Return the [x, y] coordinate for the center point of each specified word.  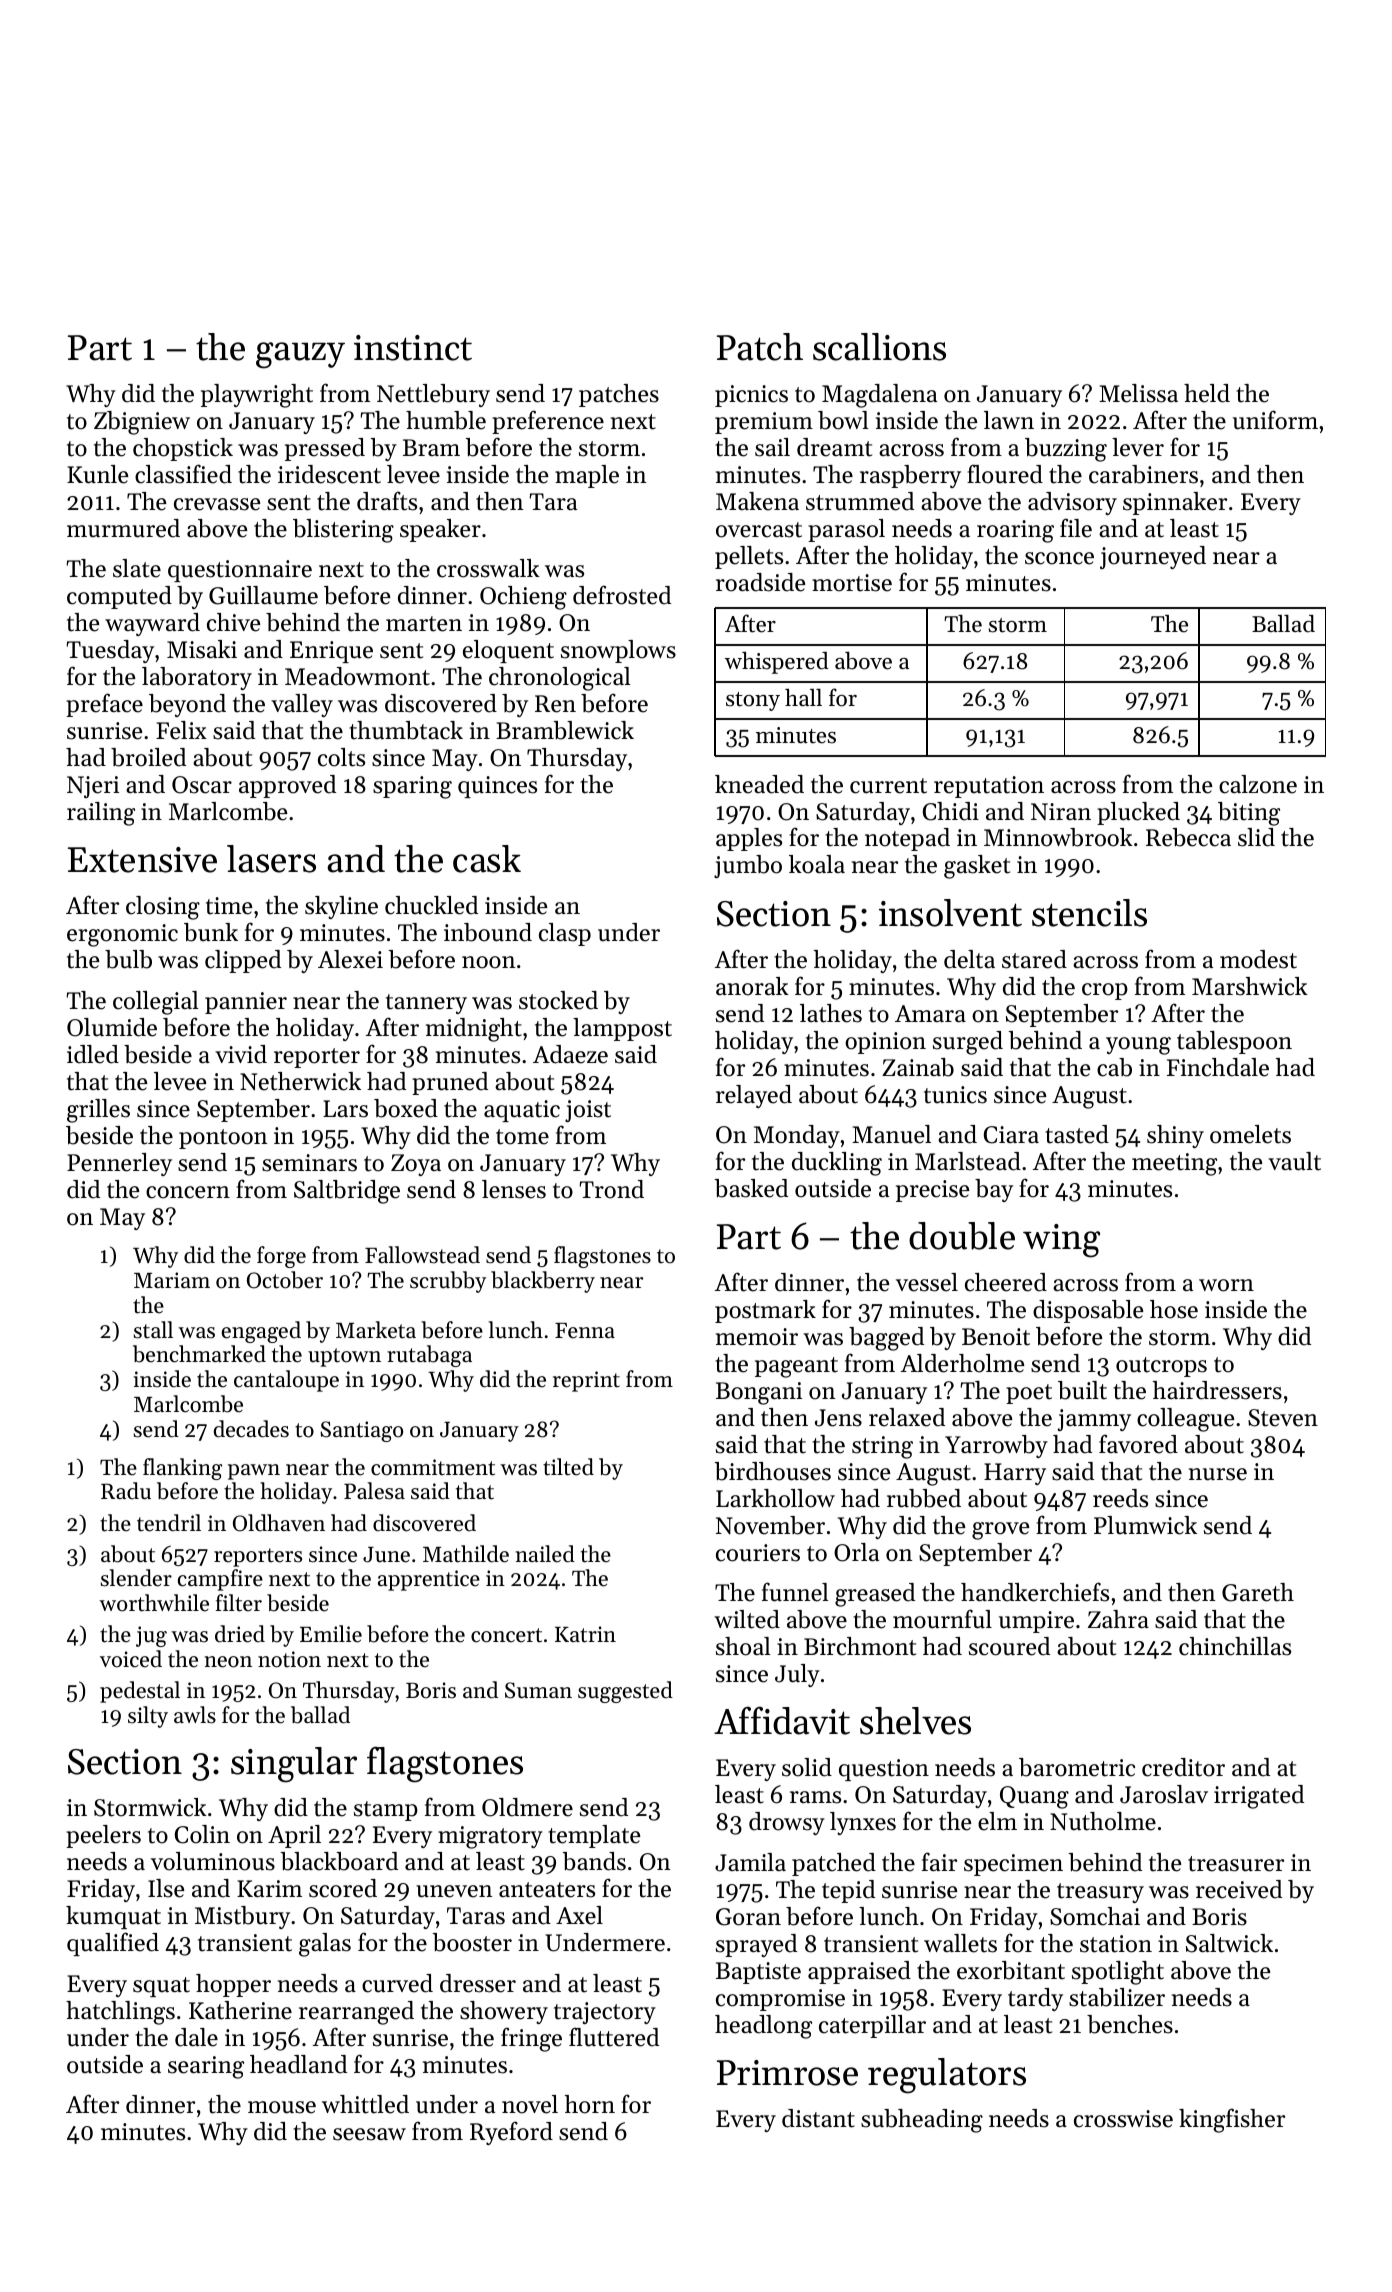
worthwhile [154, 1603]
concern [188, 1192]
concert [506, 1635]
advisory [1072, 503]
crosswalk [488, 568]
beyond [187, 705]
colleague [1185, 1420]
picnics [751, 396]
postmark [765, 1311]
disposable [1088, 1311]
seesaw [369, 2134]
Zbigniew [142, 423]
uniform [1275, 420]
